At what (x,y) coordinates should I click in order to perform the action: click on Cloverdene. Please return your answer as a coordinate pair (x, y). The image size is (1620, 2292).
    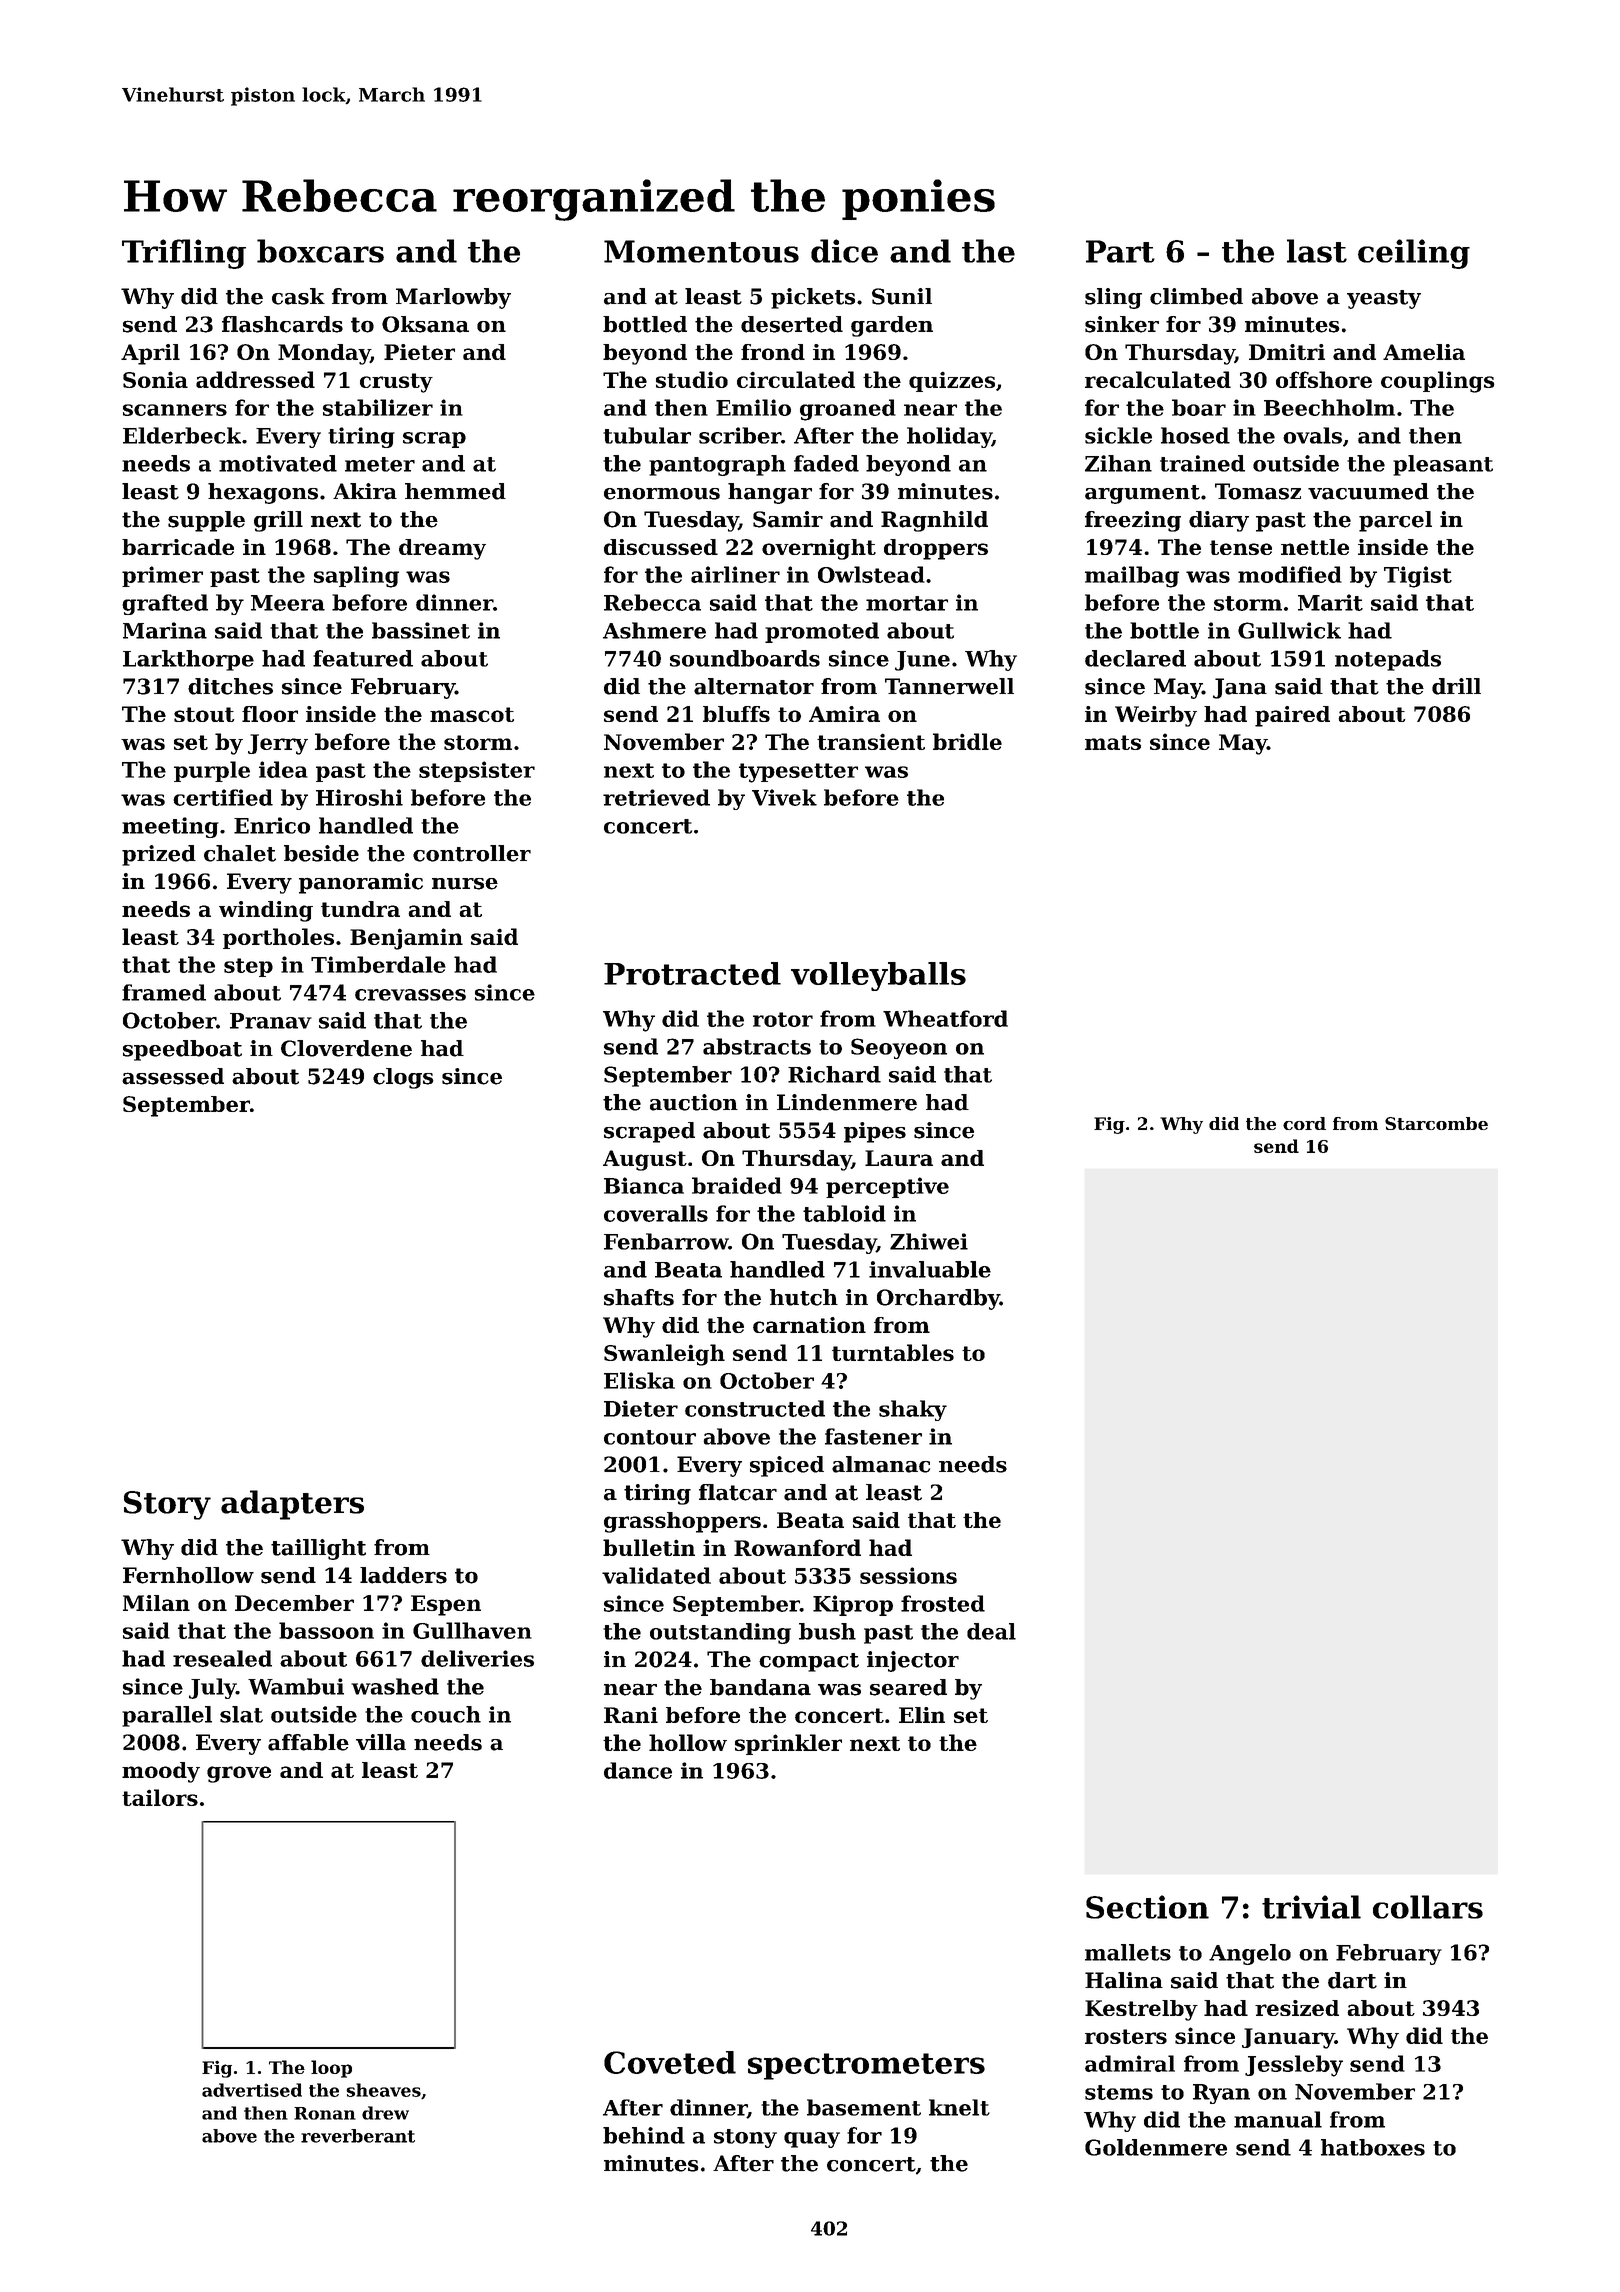
    Looking at the image, I should click on (346, 1048).
